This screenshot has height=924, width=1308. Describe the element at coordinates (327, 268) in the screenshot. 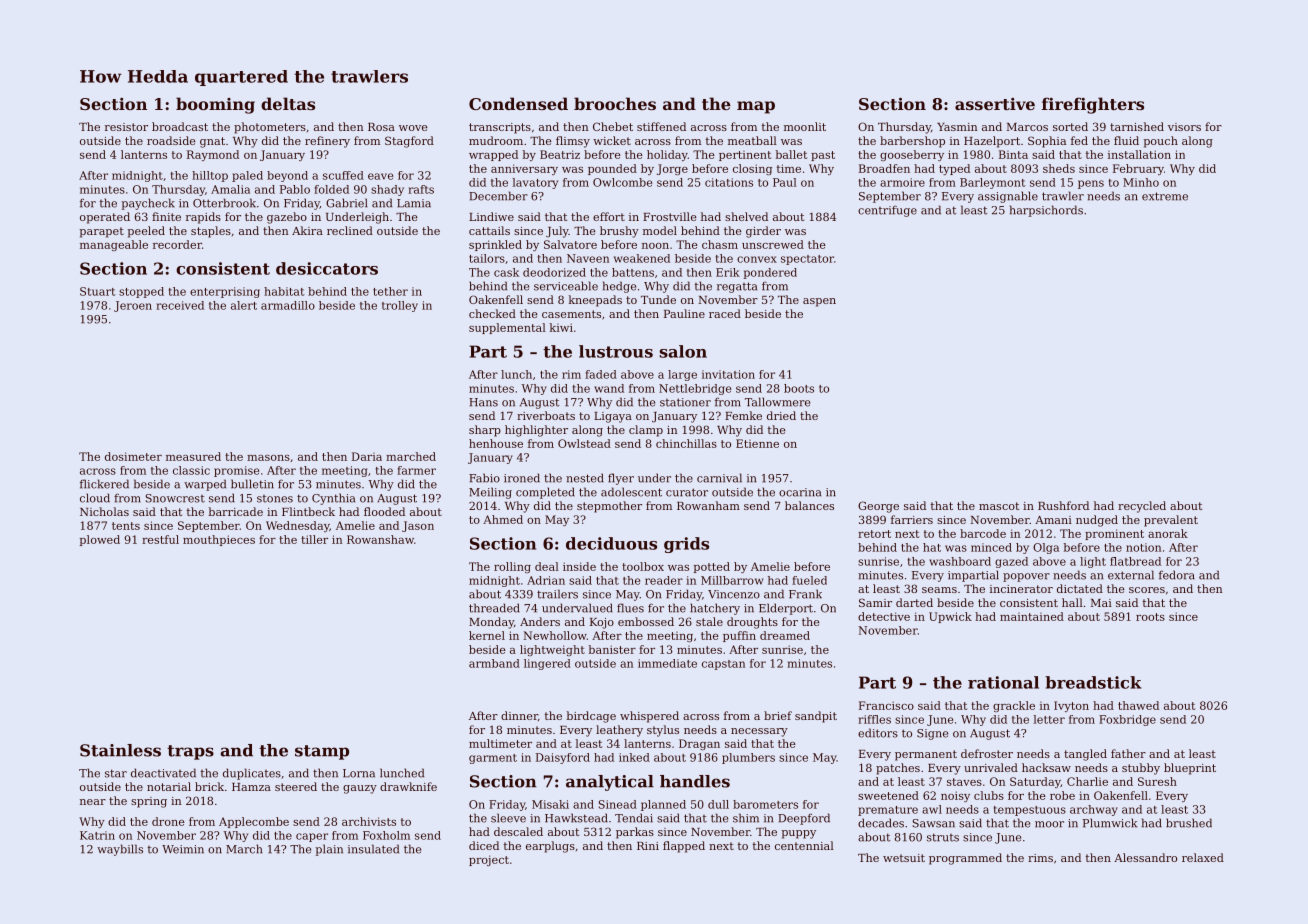

I see `desiccators` at that location.
